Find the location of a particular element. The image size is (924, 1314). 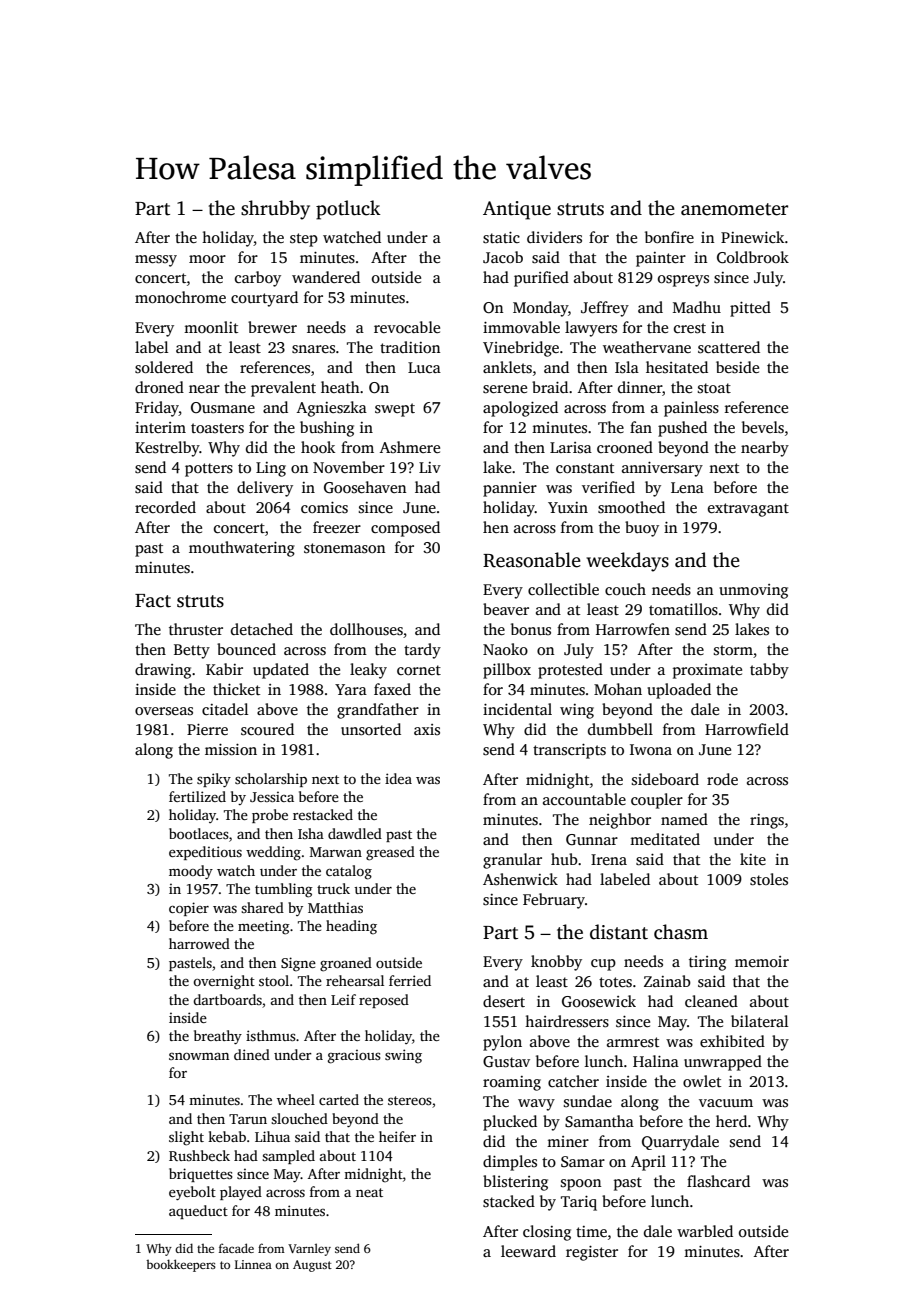

thruster is located at coordinates (196, 629).
